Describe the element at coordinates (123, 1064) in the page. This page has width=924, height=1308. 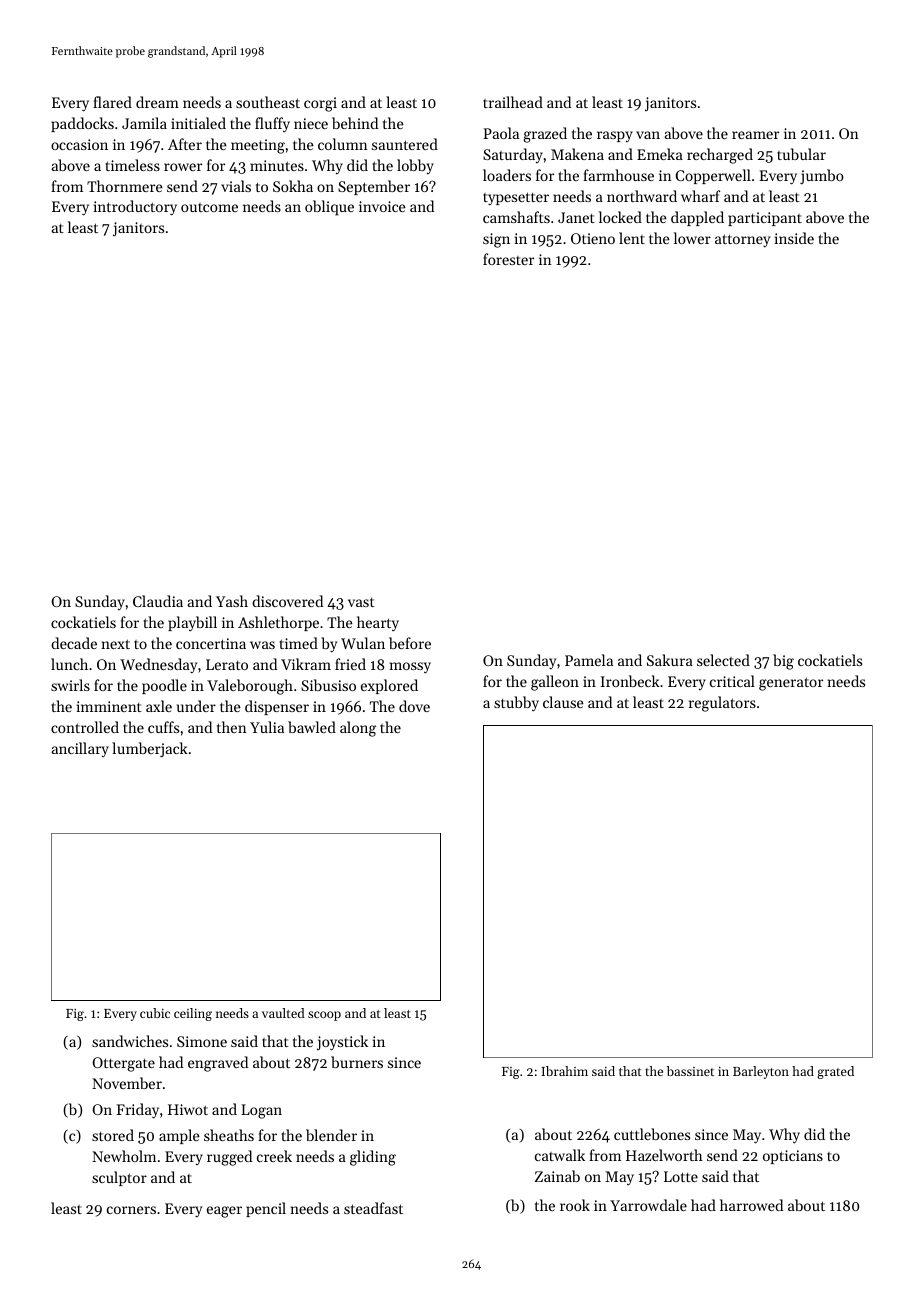
I see `Ottergate` at that location.
